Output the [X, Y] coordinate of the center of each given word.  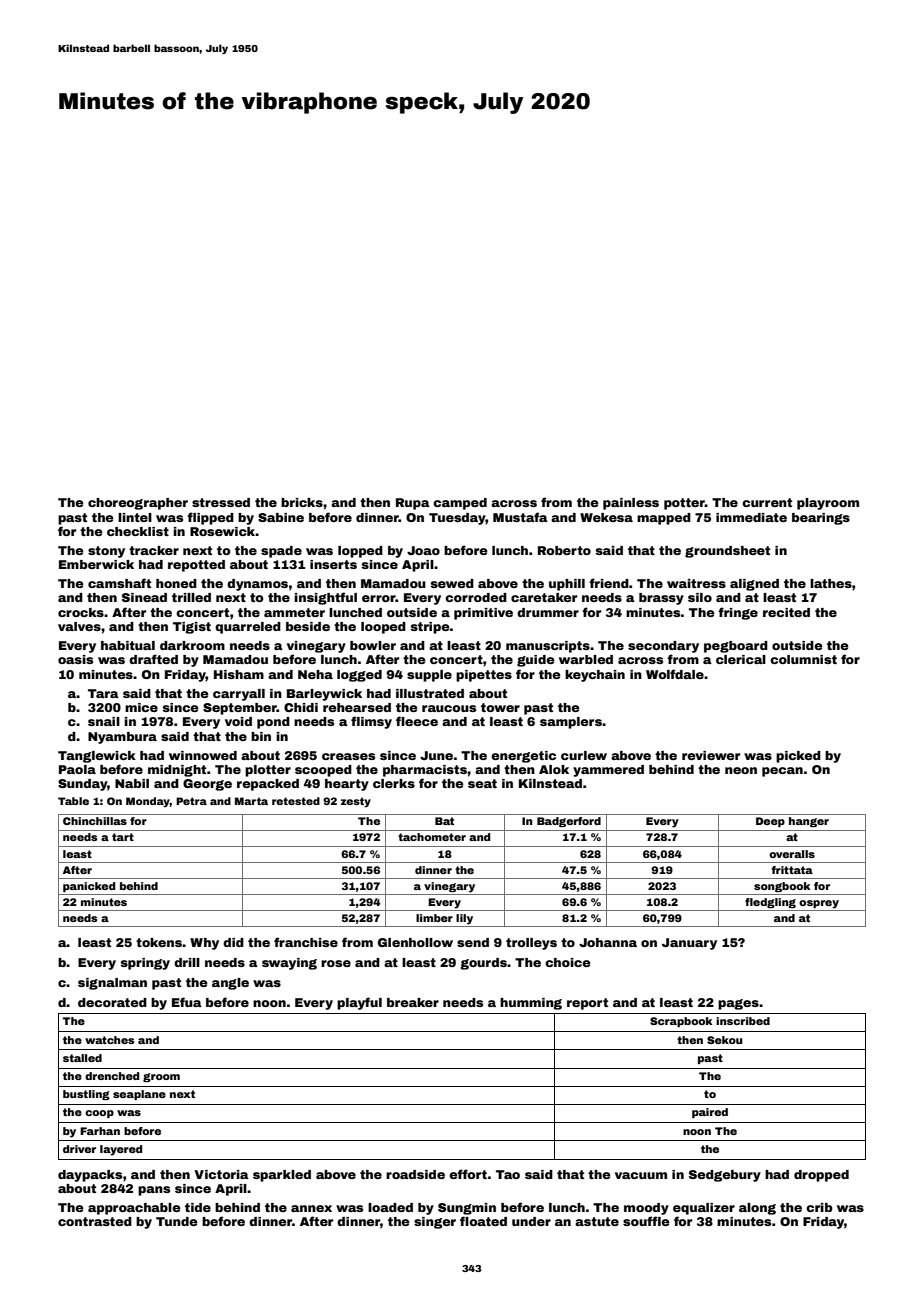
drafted [153, 659]
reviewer [711, 755]
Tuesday [457, 519]
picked [798, 757]
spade [281, 552]
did [233, 942]
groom [161, 1077]
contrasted [95, 1221]
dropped [821, 1176]
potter [684, 504]
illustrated [430, 693]
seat [482, 783]
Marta [251, 801]
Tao [508, 1174]
